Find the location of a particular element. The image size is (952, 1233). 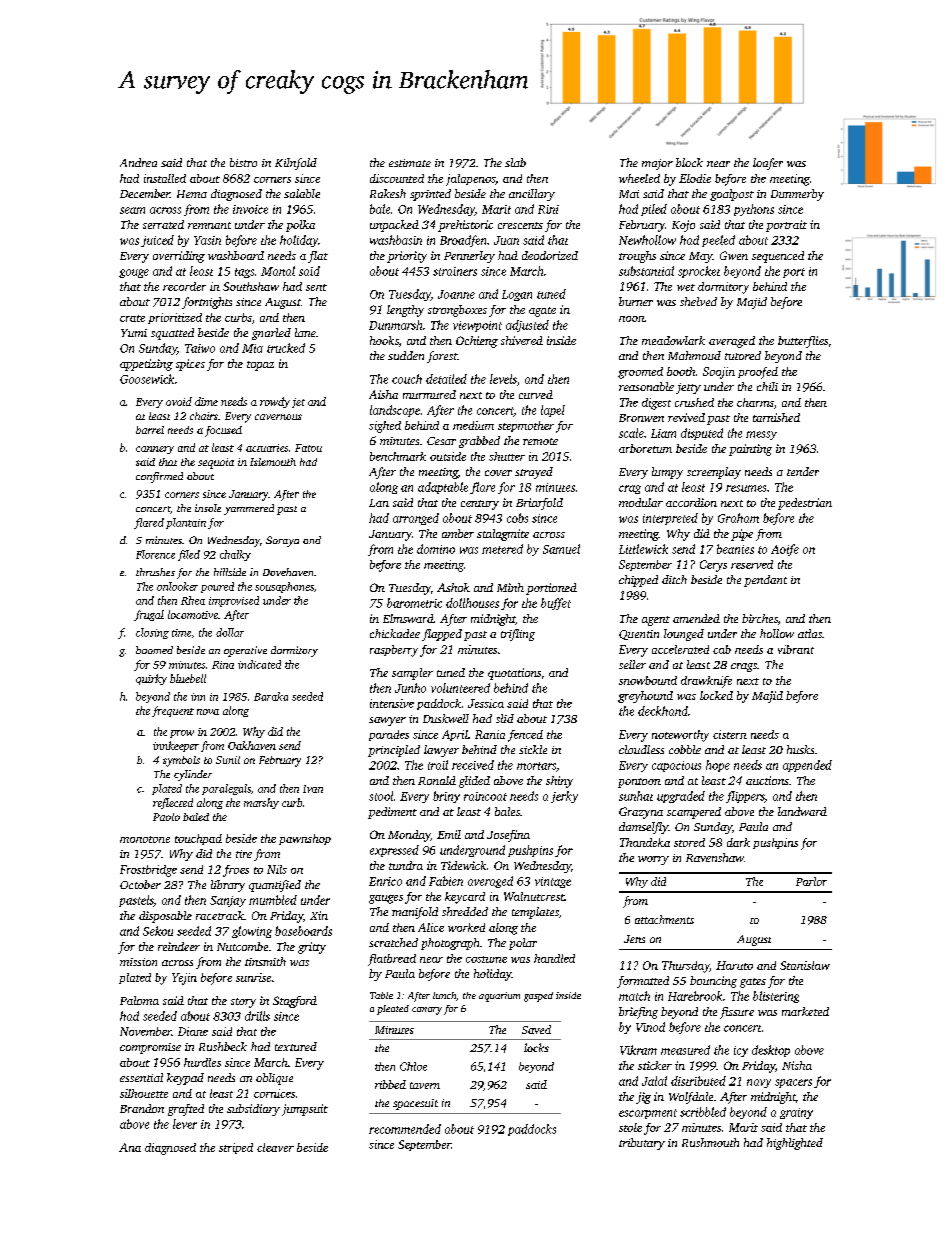

husks is located at coordinates (800, 749).
